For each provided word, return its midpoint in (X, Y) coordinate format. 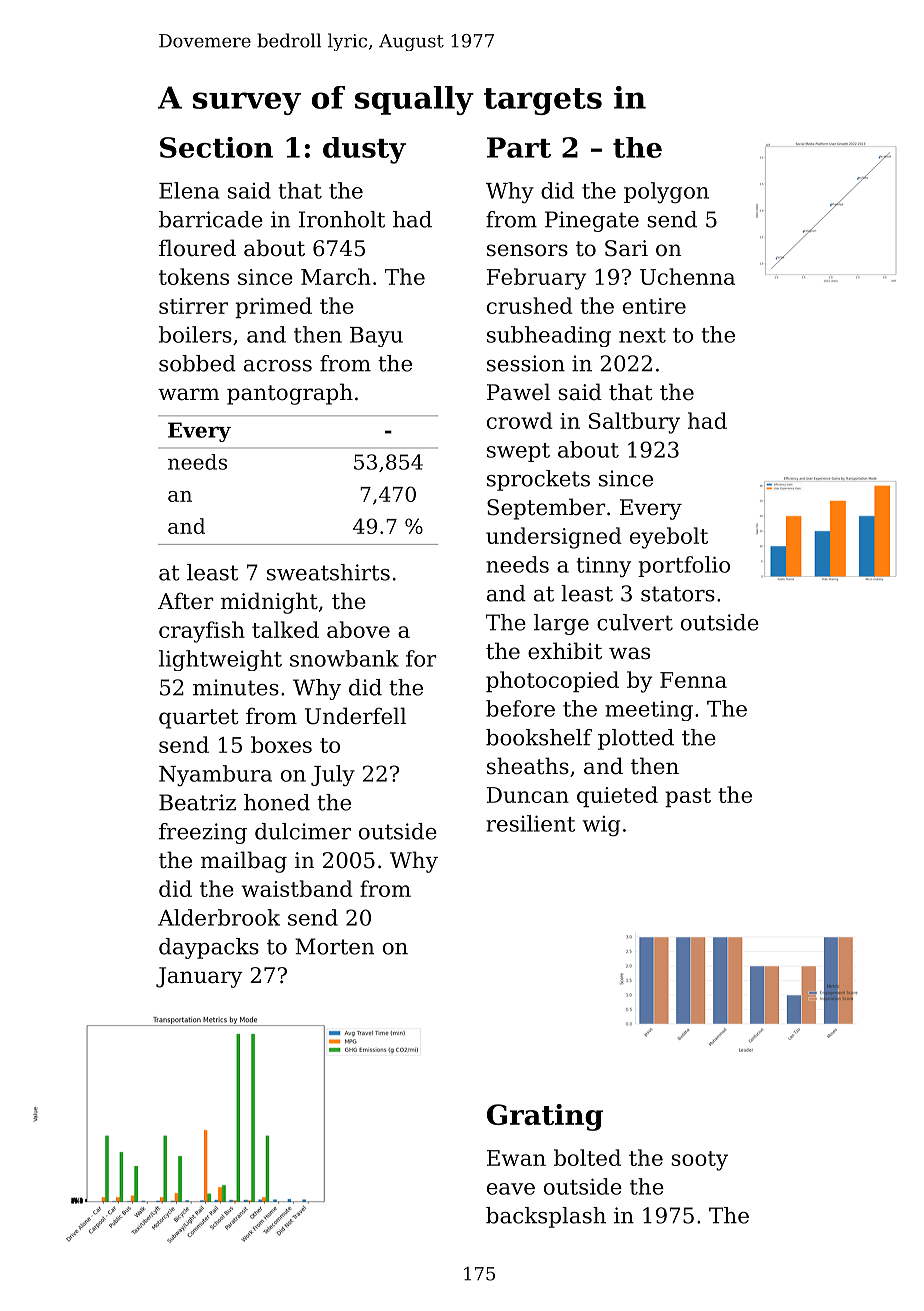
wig (601, 826)
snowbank (344, 658)
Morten (334, 946)
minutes (236, 687)
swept (518, 452)
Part (519, 147)
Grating (545, 1117)
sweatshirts (328, 572)
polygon (666, 192)
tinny (604, 567)
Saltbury (634, 423)
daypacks (209, 948)
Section (216, 147)
